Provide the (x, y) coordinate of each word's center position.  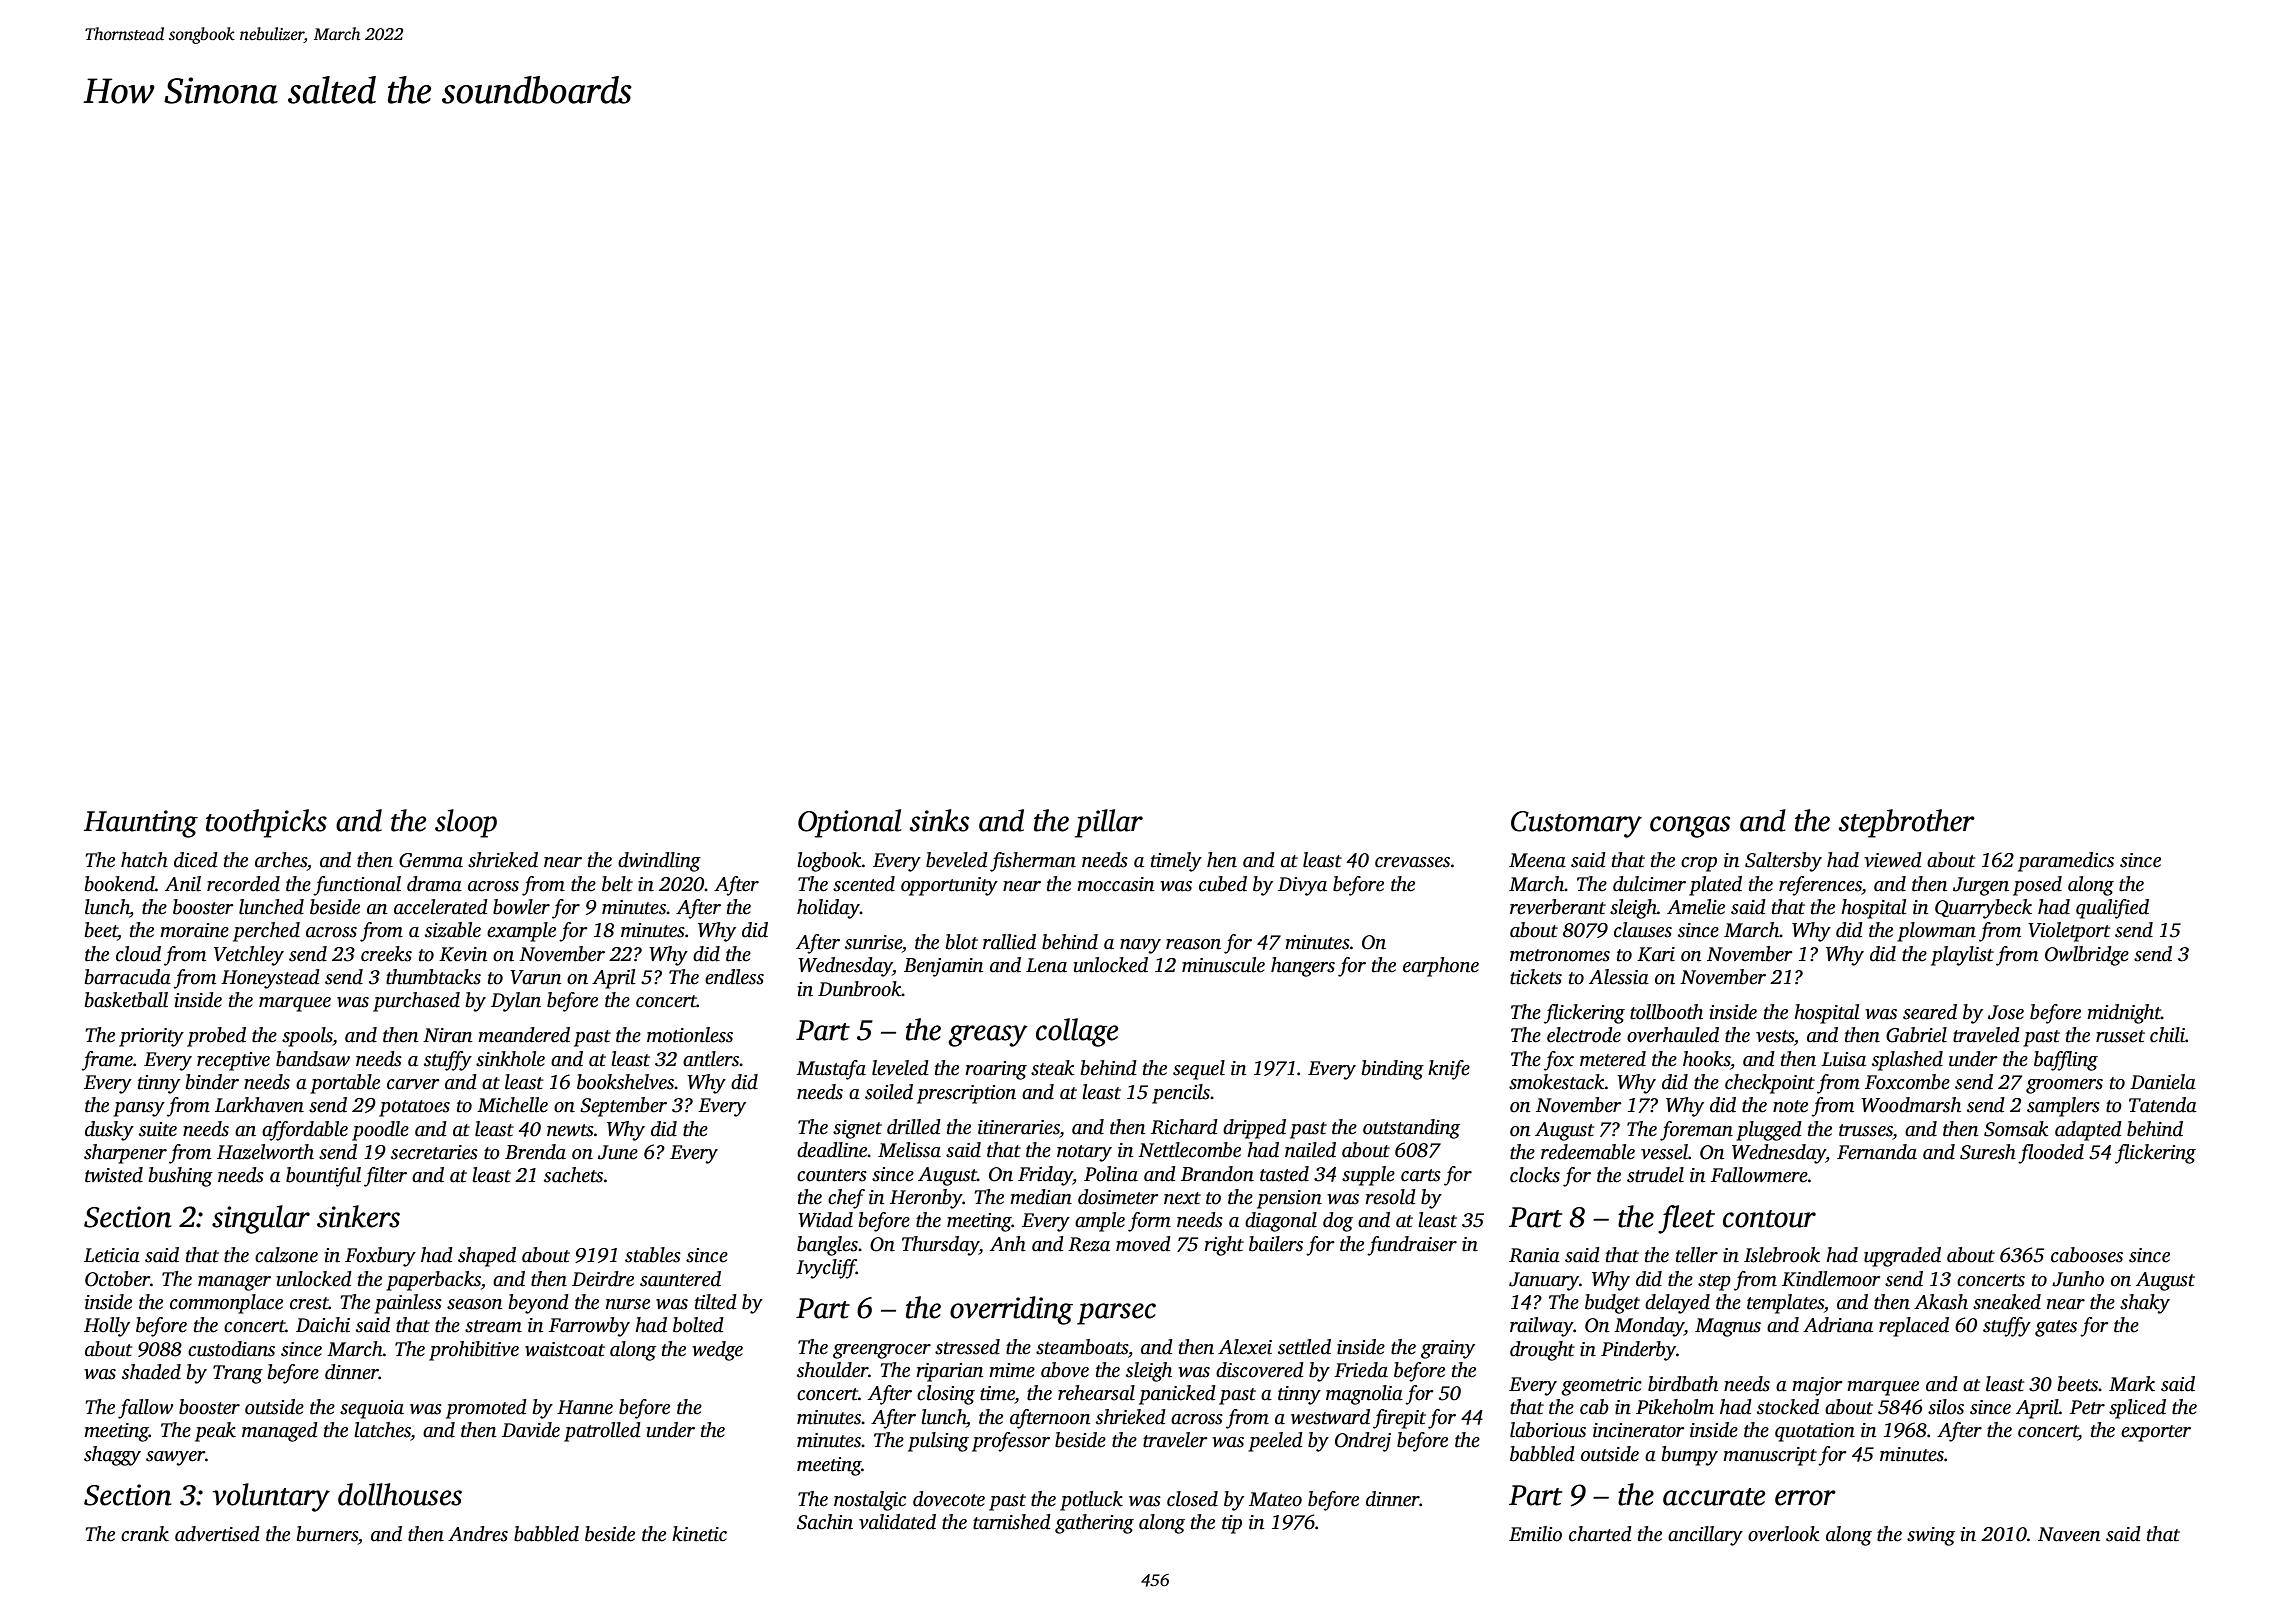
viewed (1893, 860)
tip (1232, 1524)
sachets (573, 1175)
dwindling (659, 862)
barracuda (128, 977)
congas (1690, 827)
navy (1140, 946)
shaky (2145, 1304)
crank (145, 1534)
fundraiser (1412, 1246)
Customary (1576, 824)
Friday (1045, 1176)
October (117, 1279)
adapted (2088, 1131)
